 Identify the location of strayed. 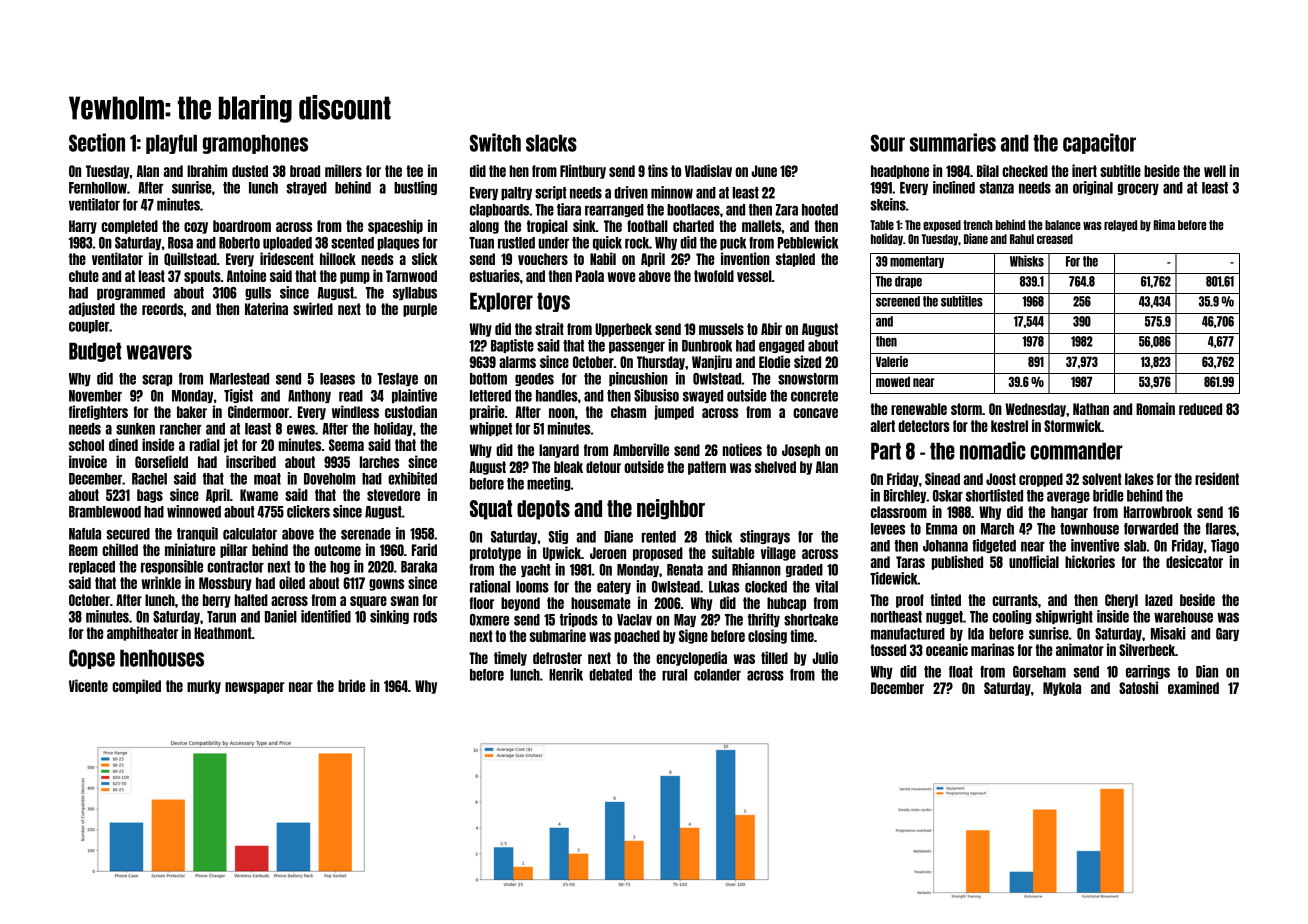
(306, 188).
